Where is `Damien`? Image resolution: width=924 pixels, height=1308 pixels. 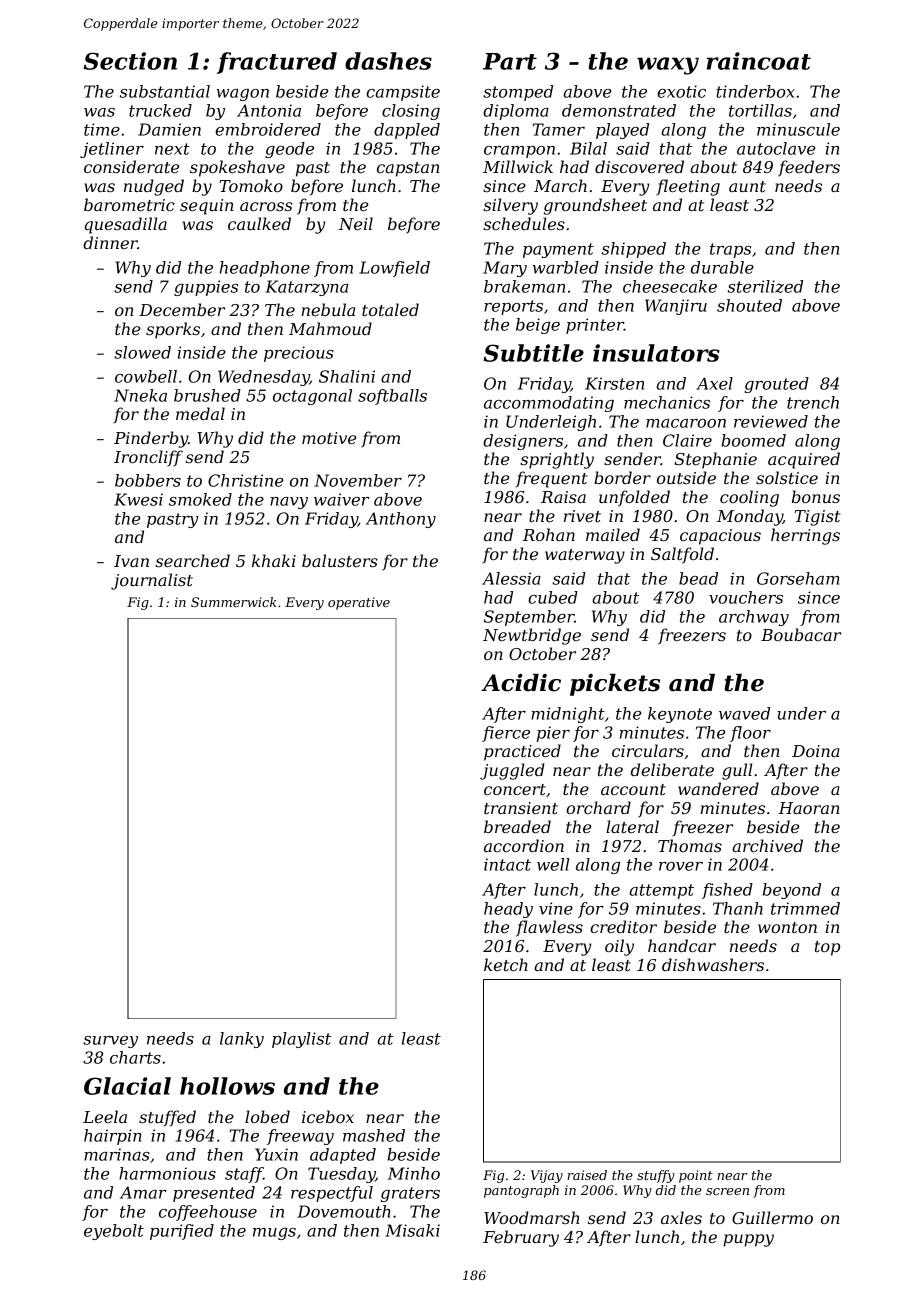
Damien is located at coordinates (169, 129).
